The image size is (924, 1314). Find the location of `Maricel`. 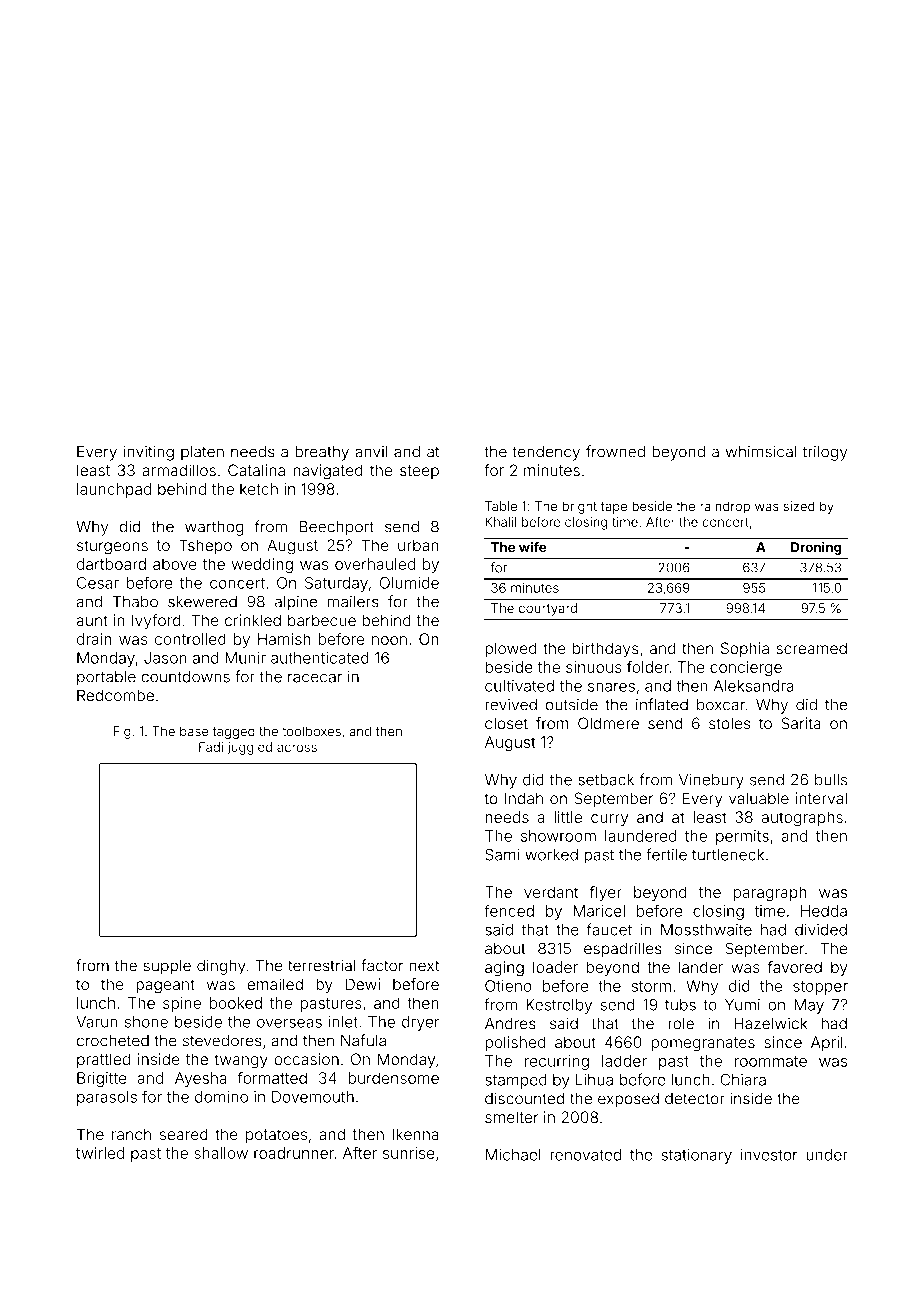

Maricel is located at coordinates (599, 911).
